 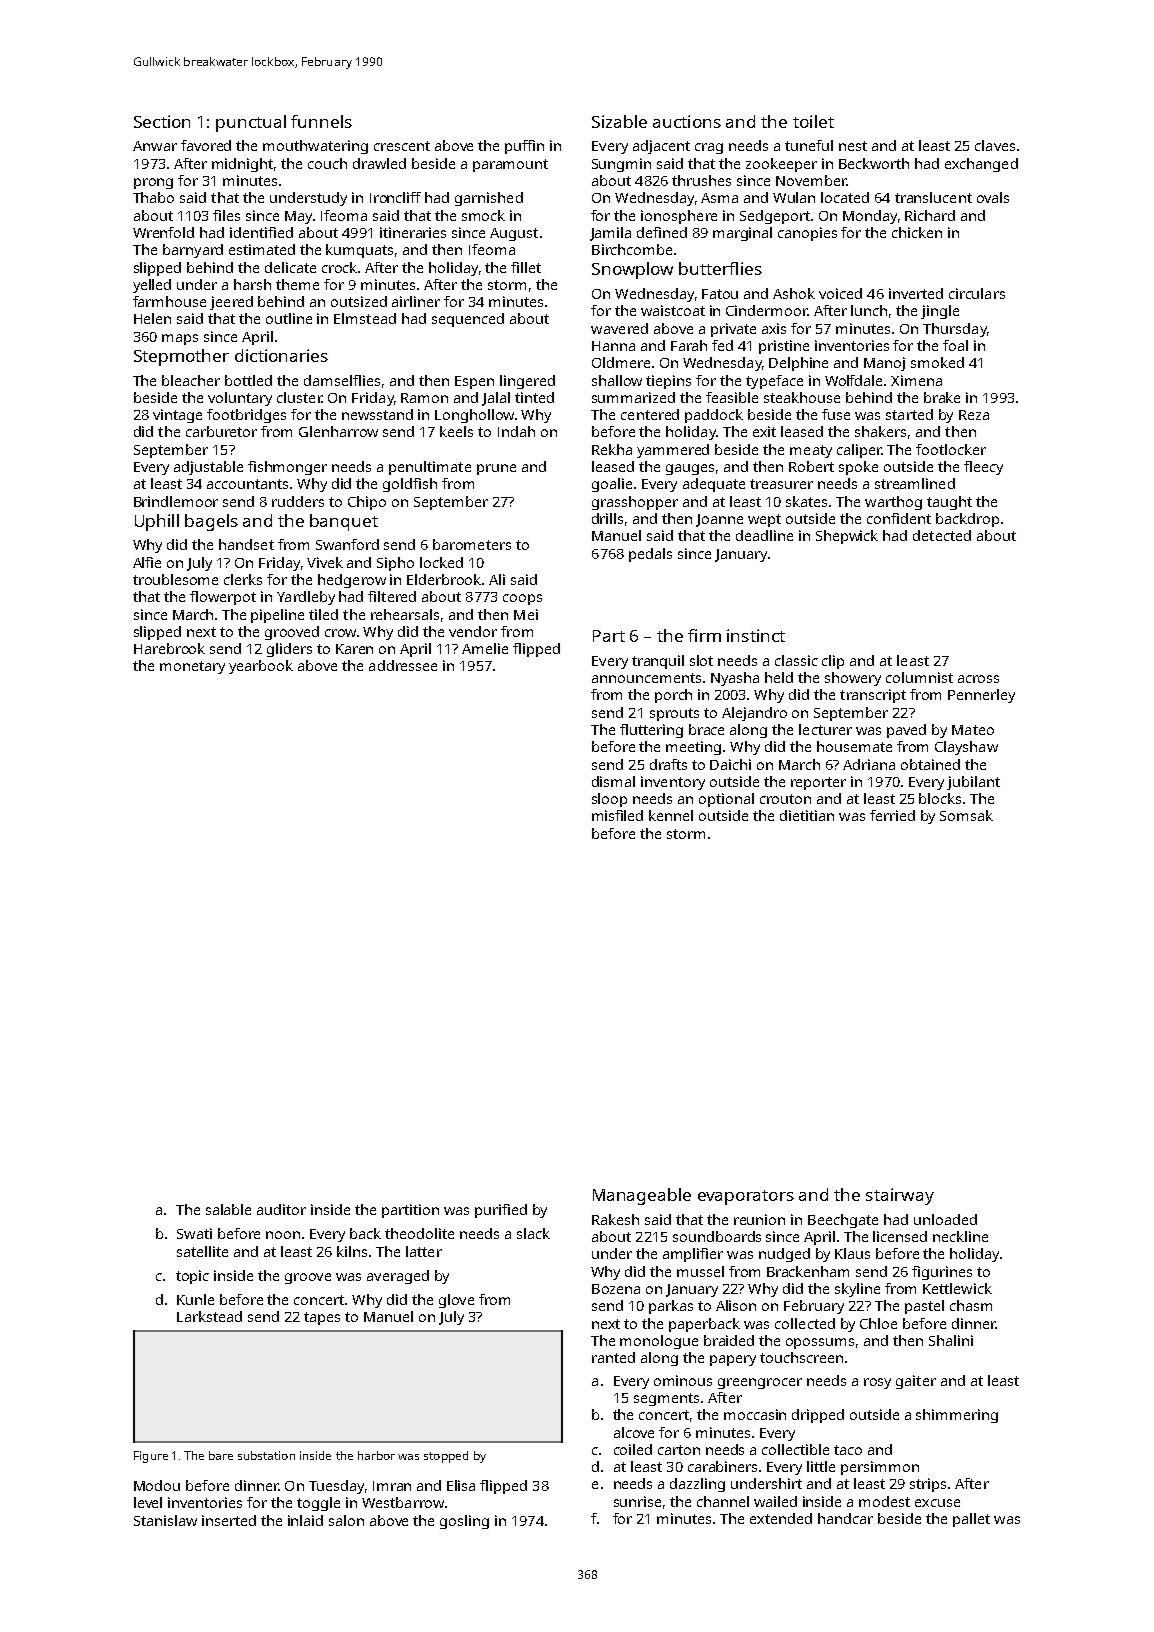 I want to click on Sizable, so click(x=619, y=121).
